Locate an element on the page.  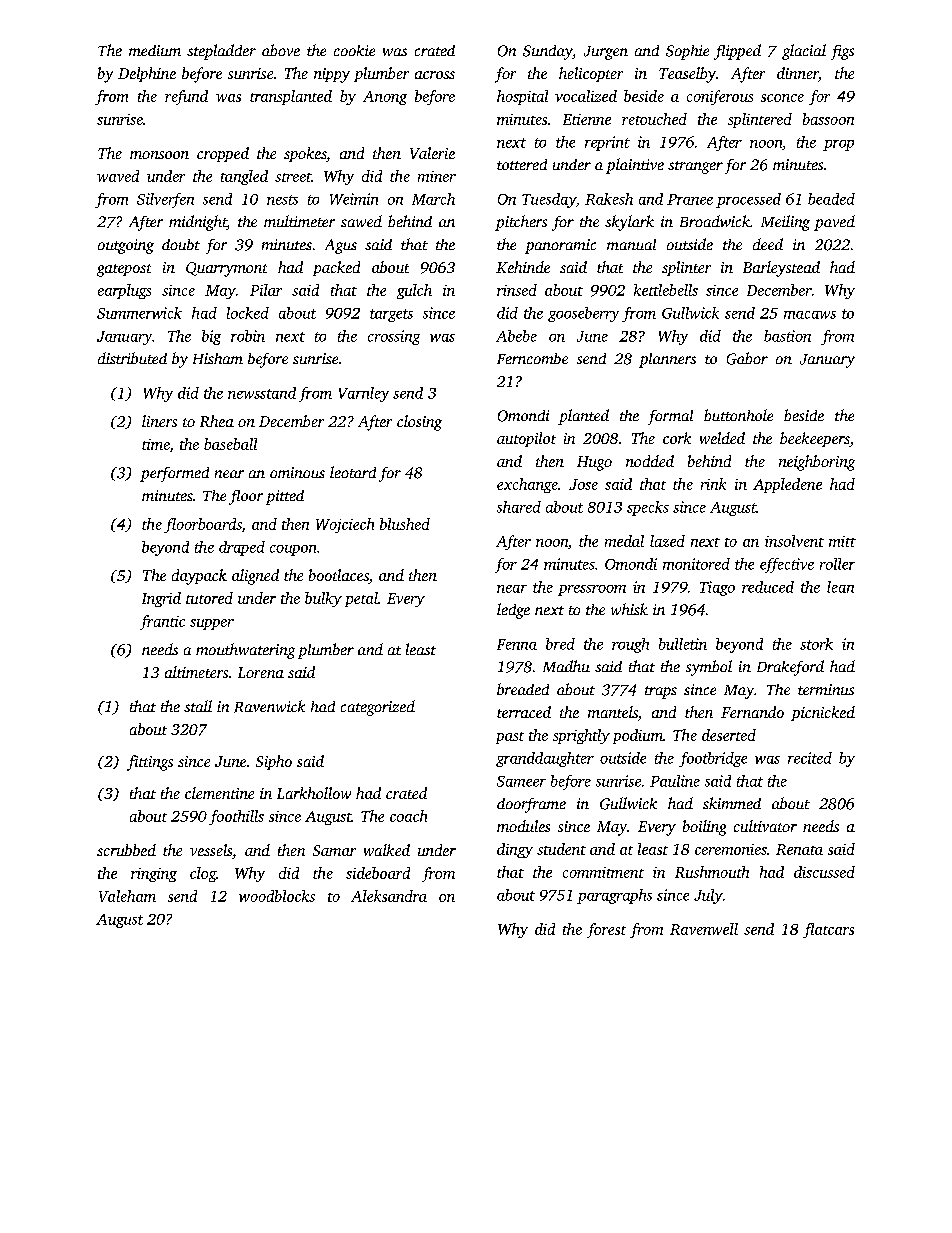
specks is located at coordinates (648, 508).
